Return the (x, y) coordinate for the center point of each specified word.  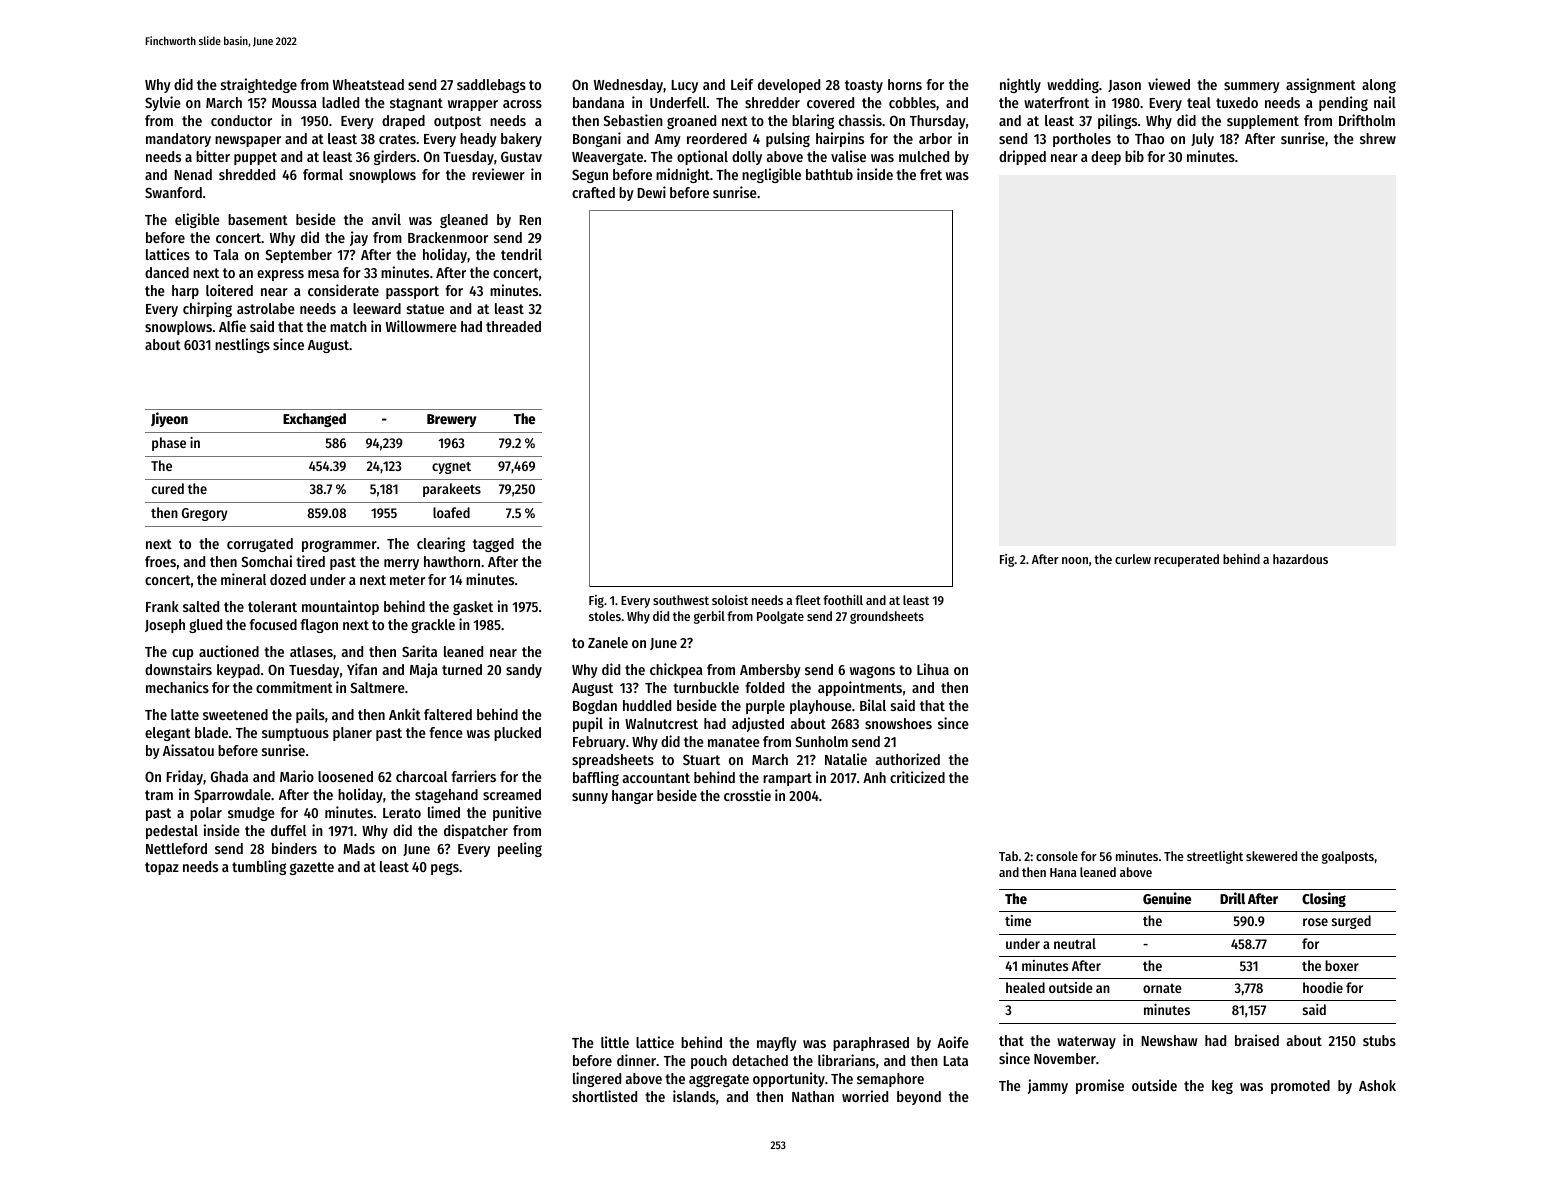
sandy (524, 671)
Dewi (651, 192)
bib (1134, 156)
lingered (597, 1079)
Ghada (229, 776)
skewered (1271, 856)
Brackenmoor (448, 237)
